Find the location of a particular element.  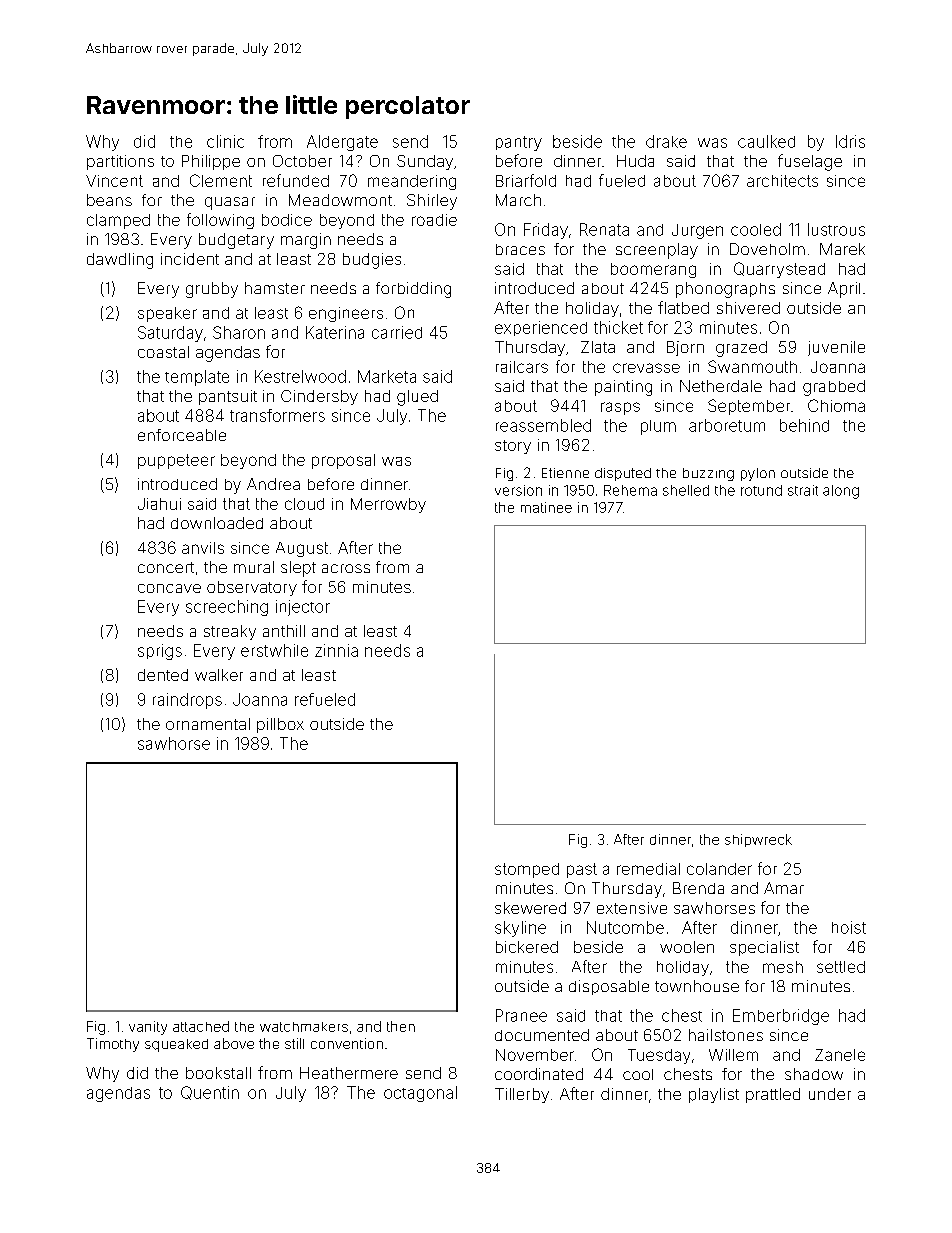

concave is located at coordinates (169, 588).
